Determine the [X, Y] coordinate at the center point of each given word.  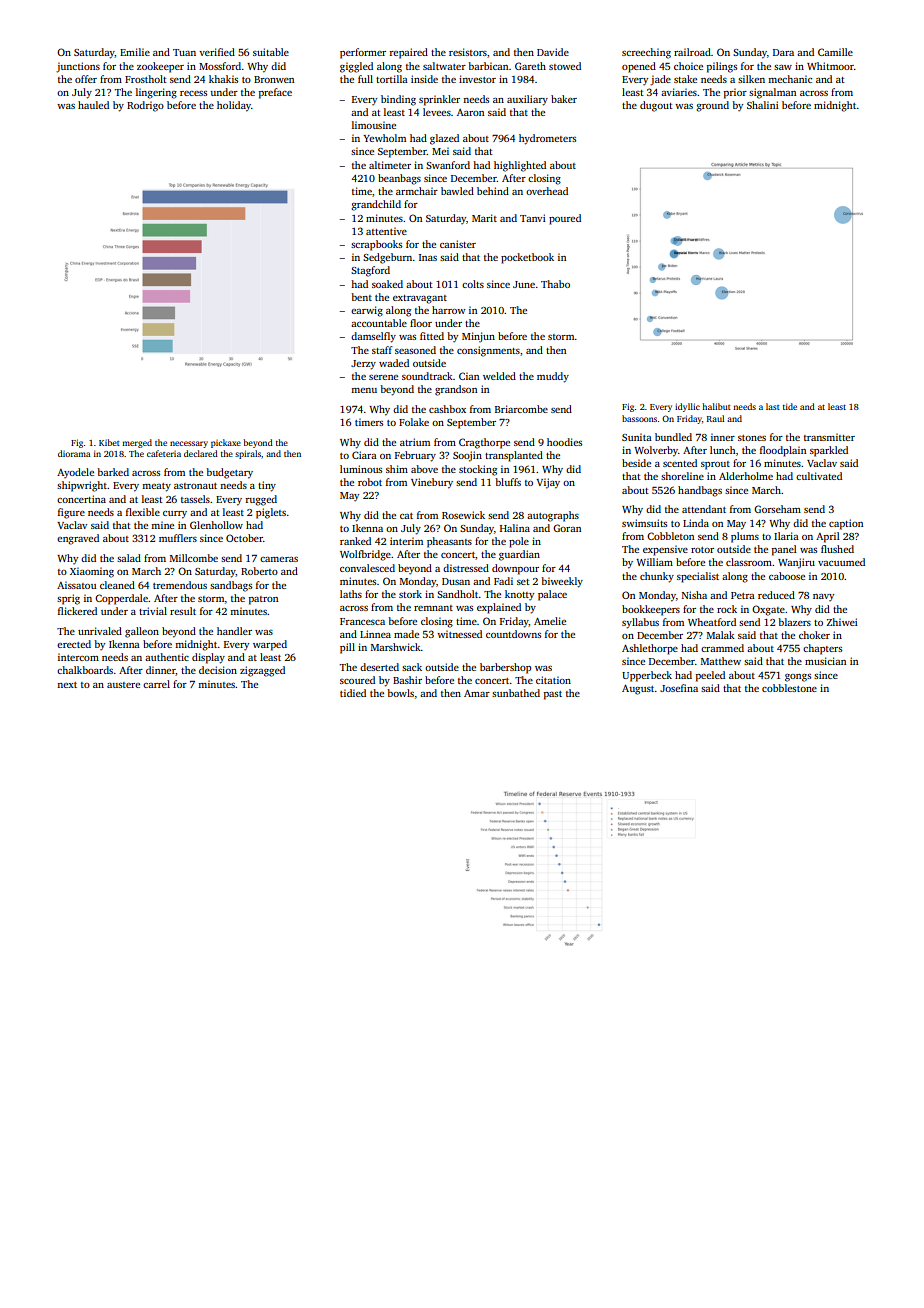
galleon [142, 632]
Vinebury [432, 483]
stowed [565, 66]
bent [361, 297]
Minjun [478, 337]
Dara [783, 52]
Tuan [184, 52]
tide [790, 406]
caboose [787, 576]
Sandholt [457, 594]
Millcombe [194, 558]
